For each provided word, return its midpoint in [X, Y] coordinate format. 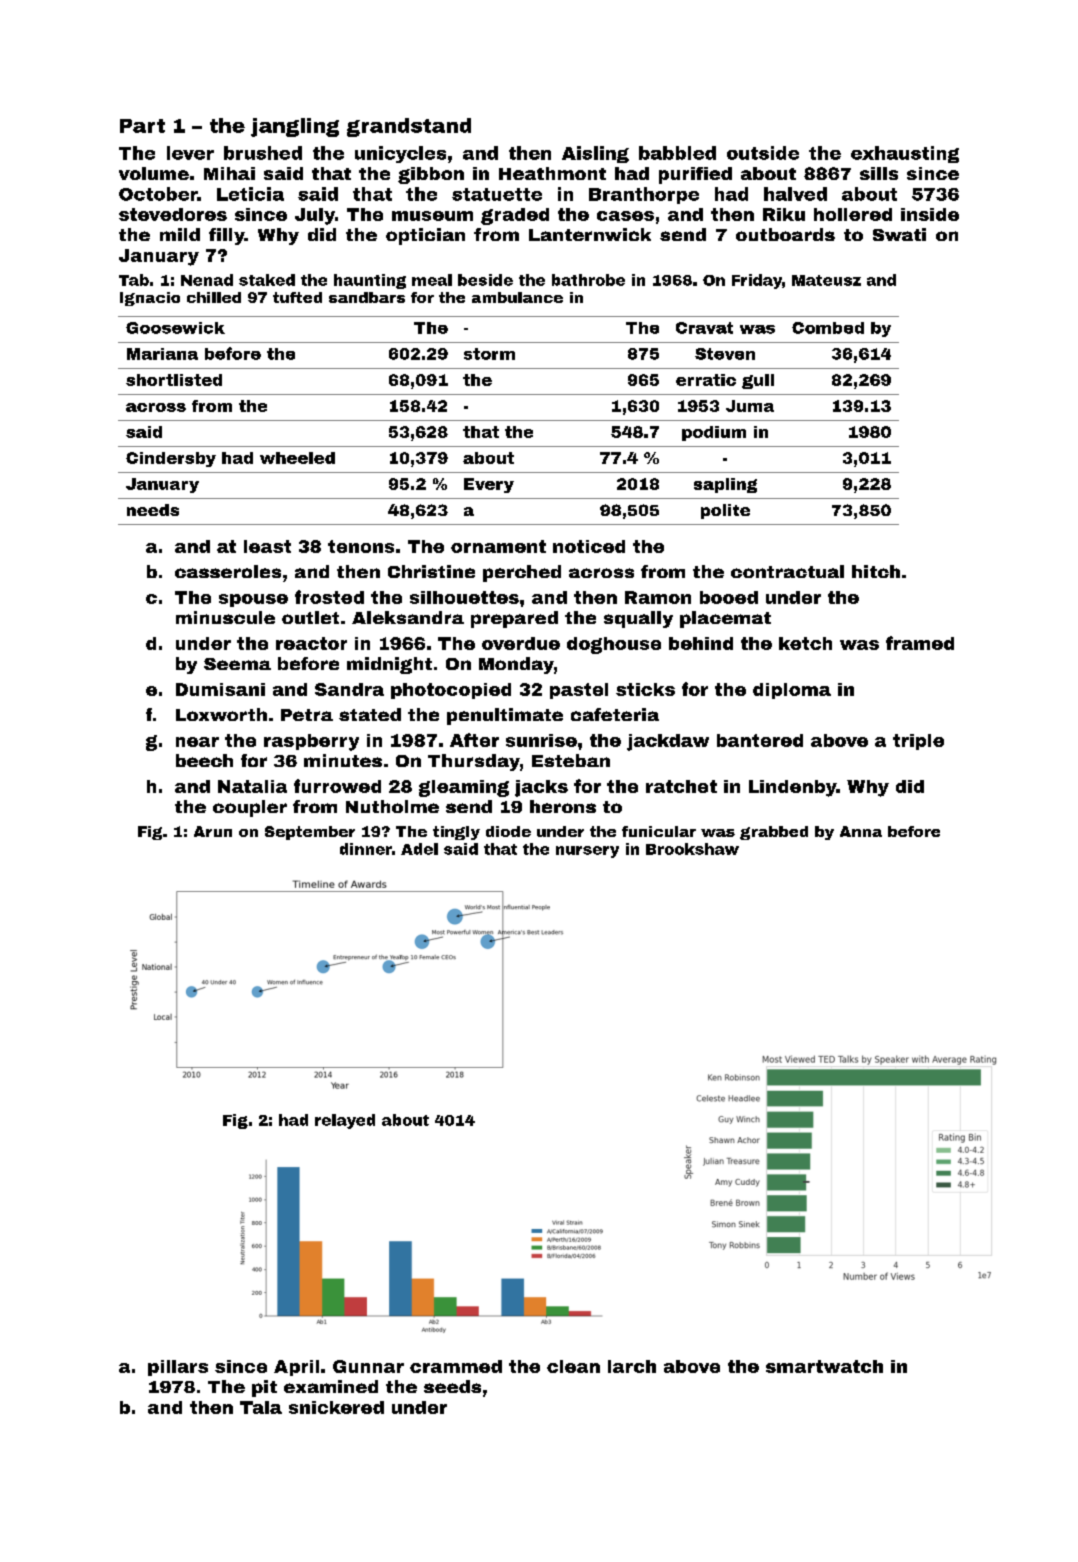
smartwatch [824, 1366]
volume [154, 173]
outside [763, 153]
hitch [876, 571]
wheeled [297, 458]
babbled [677, 153]
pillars [178, 1368]
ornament [498, 546]
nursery [587, 852]
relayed [345, 1121]
